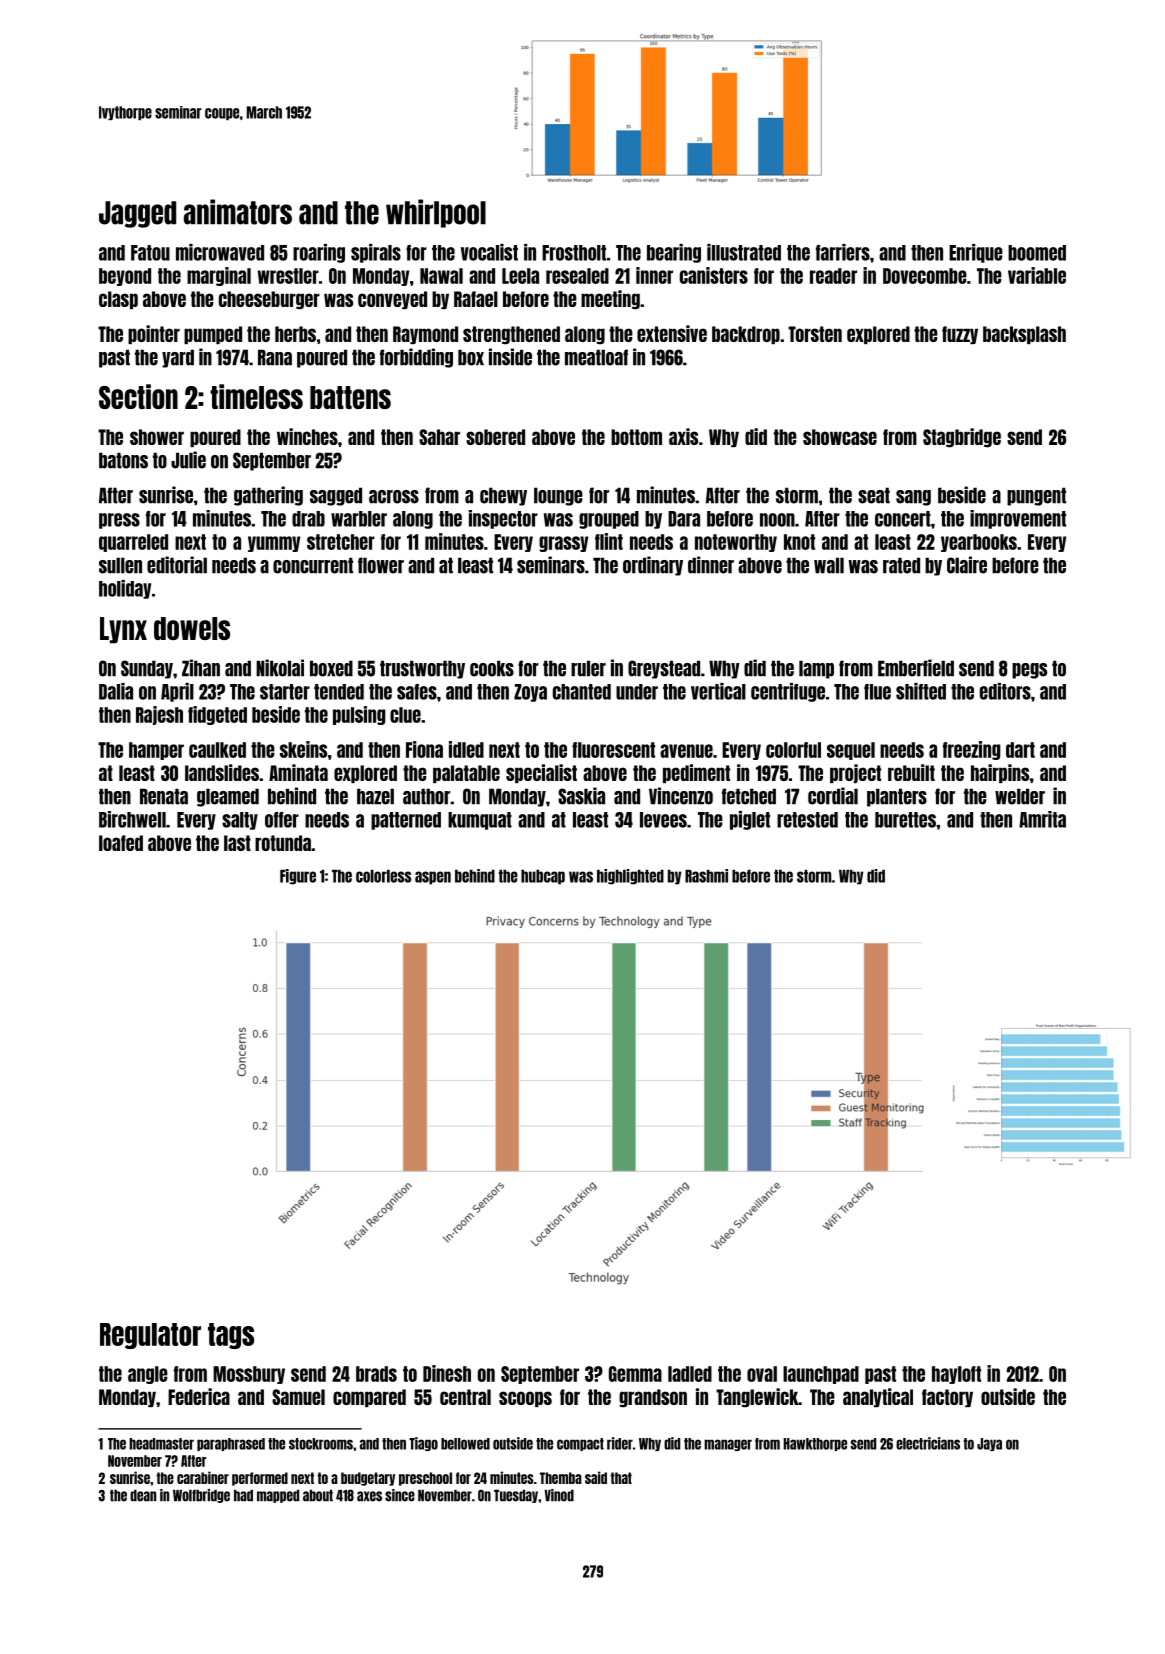  What do you see at coordinates (574, 253) in the screenshot?
I see `Frostholt` at bounding box center [574, 253].
